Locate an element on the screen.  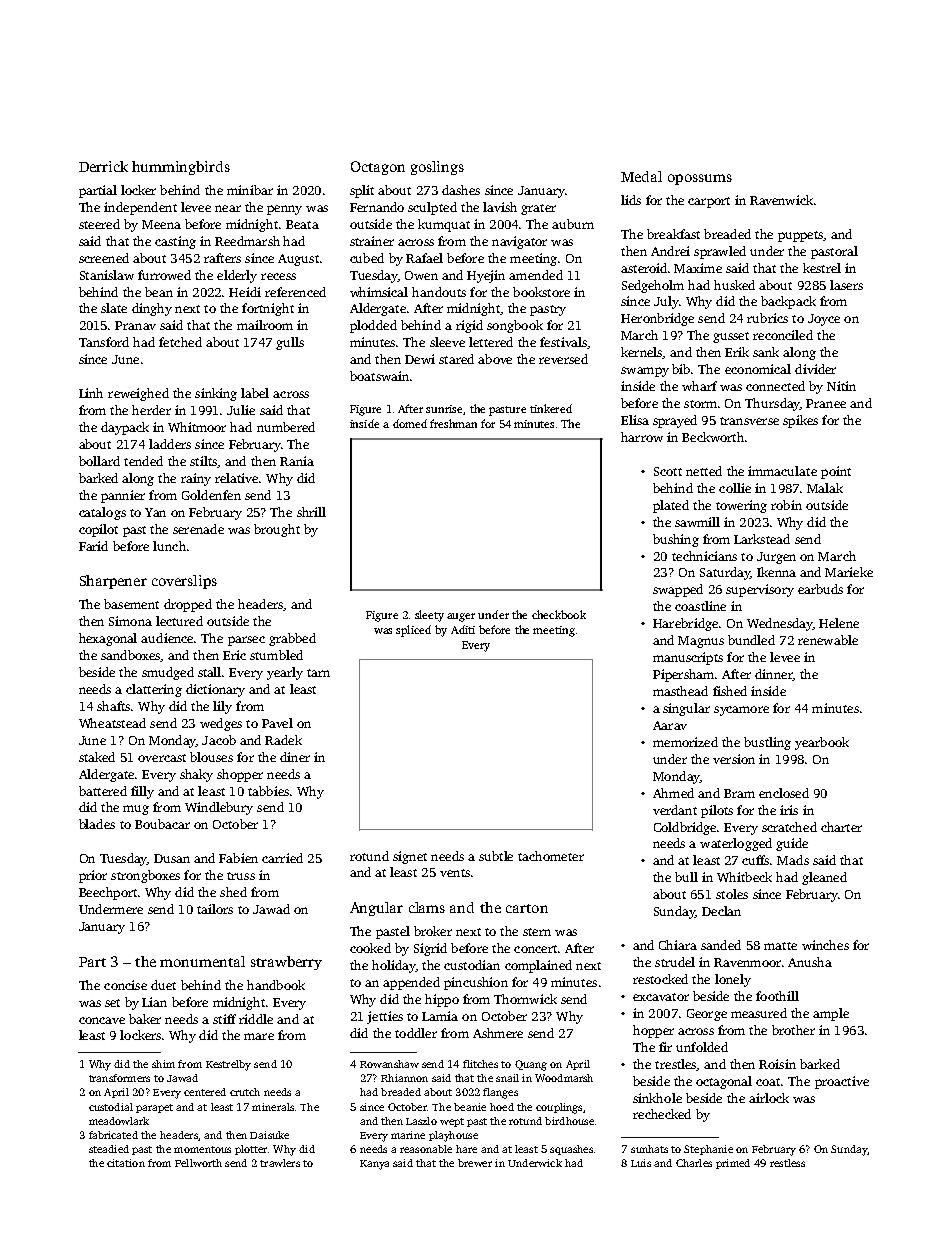
citation is located at coordinates (126, 1163).
